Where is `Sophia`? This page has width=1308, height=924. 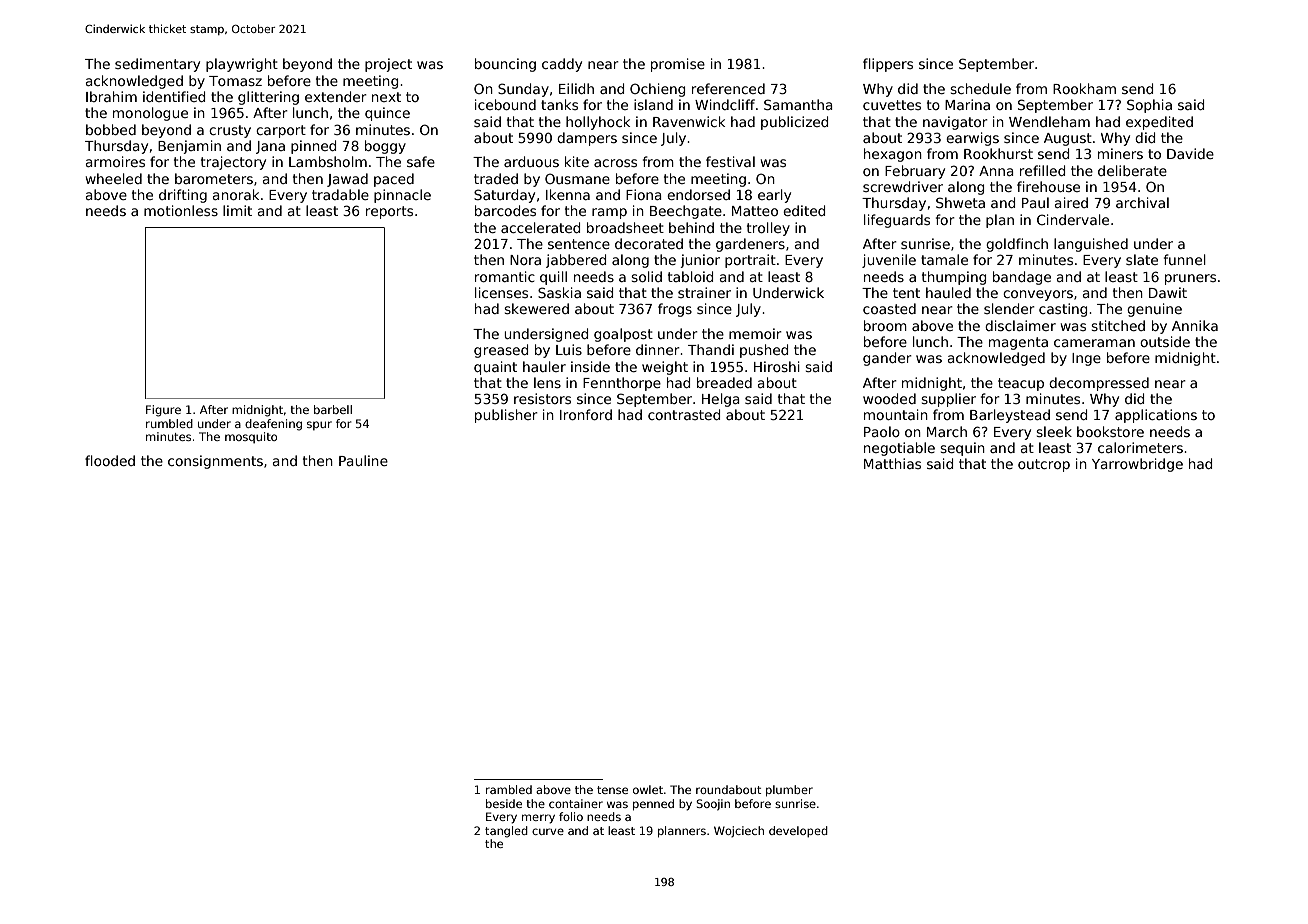
Sophia is located at coordinates (1149, 106).
